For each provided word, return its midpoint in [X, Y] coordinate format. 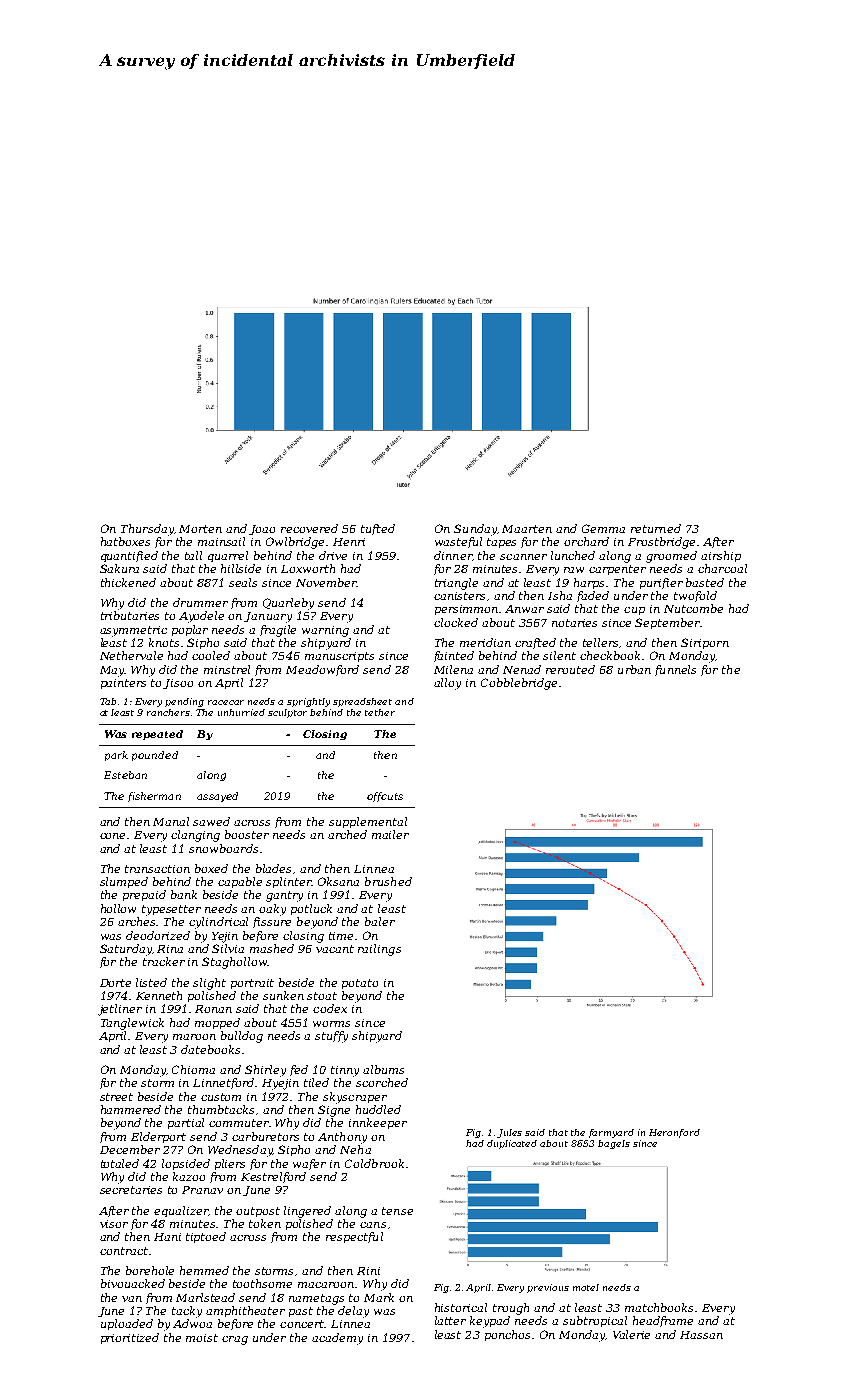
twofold [695, 596]
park [116, 756]
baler [380, 921]
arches [137, 921]
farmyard [611, 1133]
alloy [447, 684]
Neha [355, 1149]
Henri [349, 542]
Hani [167, 1237]
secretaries [131, 1190]
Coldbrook [374, 1163]
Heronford [674, 1133]
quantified [129, 556]
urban [634, 669]
